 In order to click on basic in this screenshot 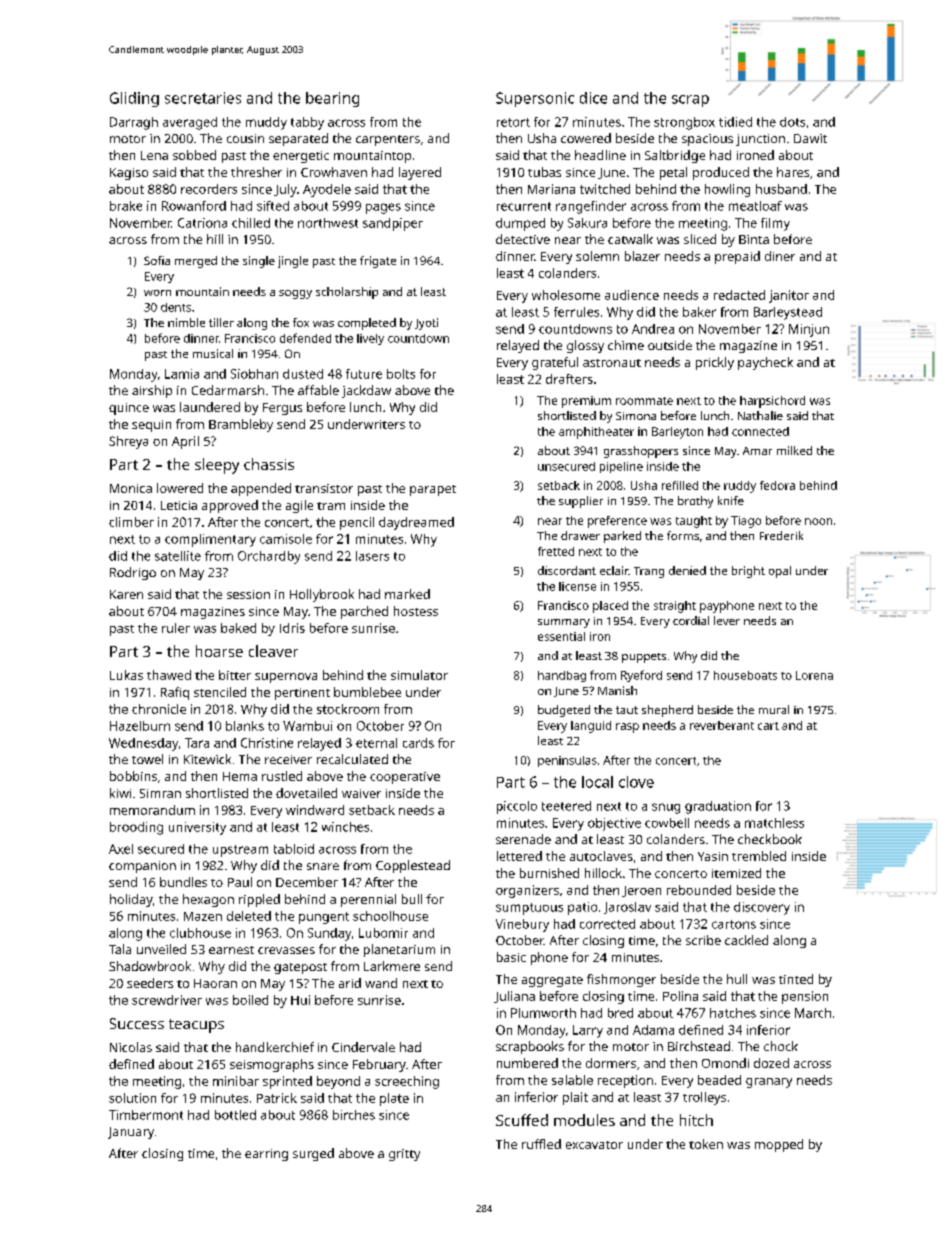, I will do `click(511, 957)`.
